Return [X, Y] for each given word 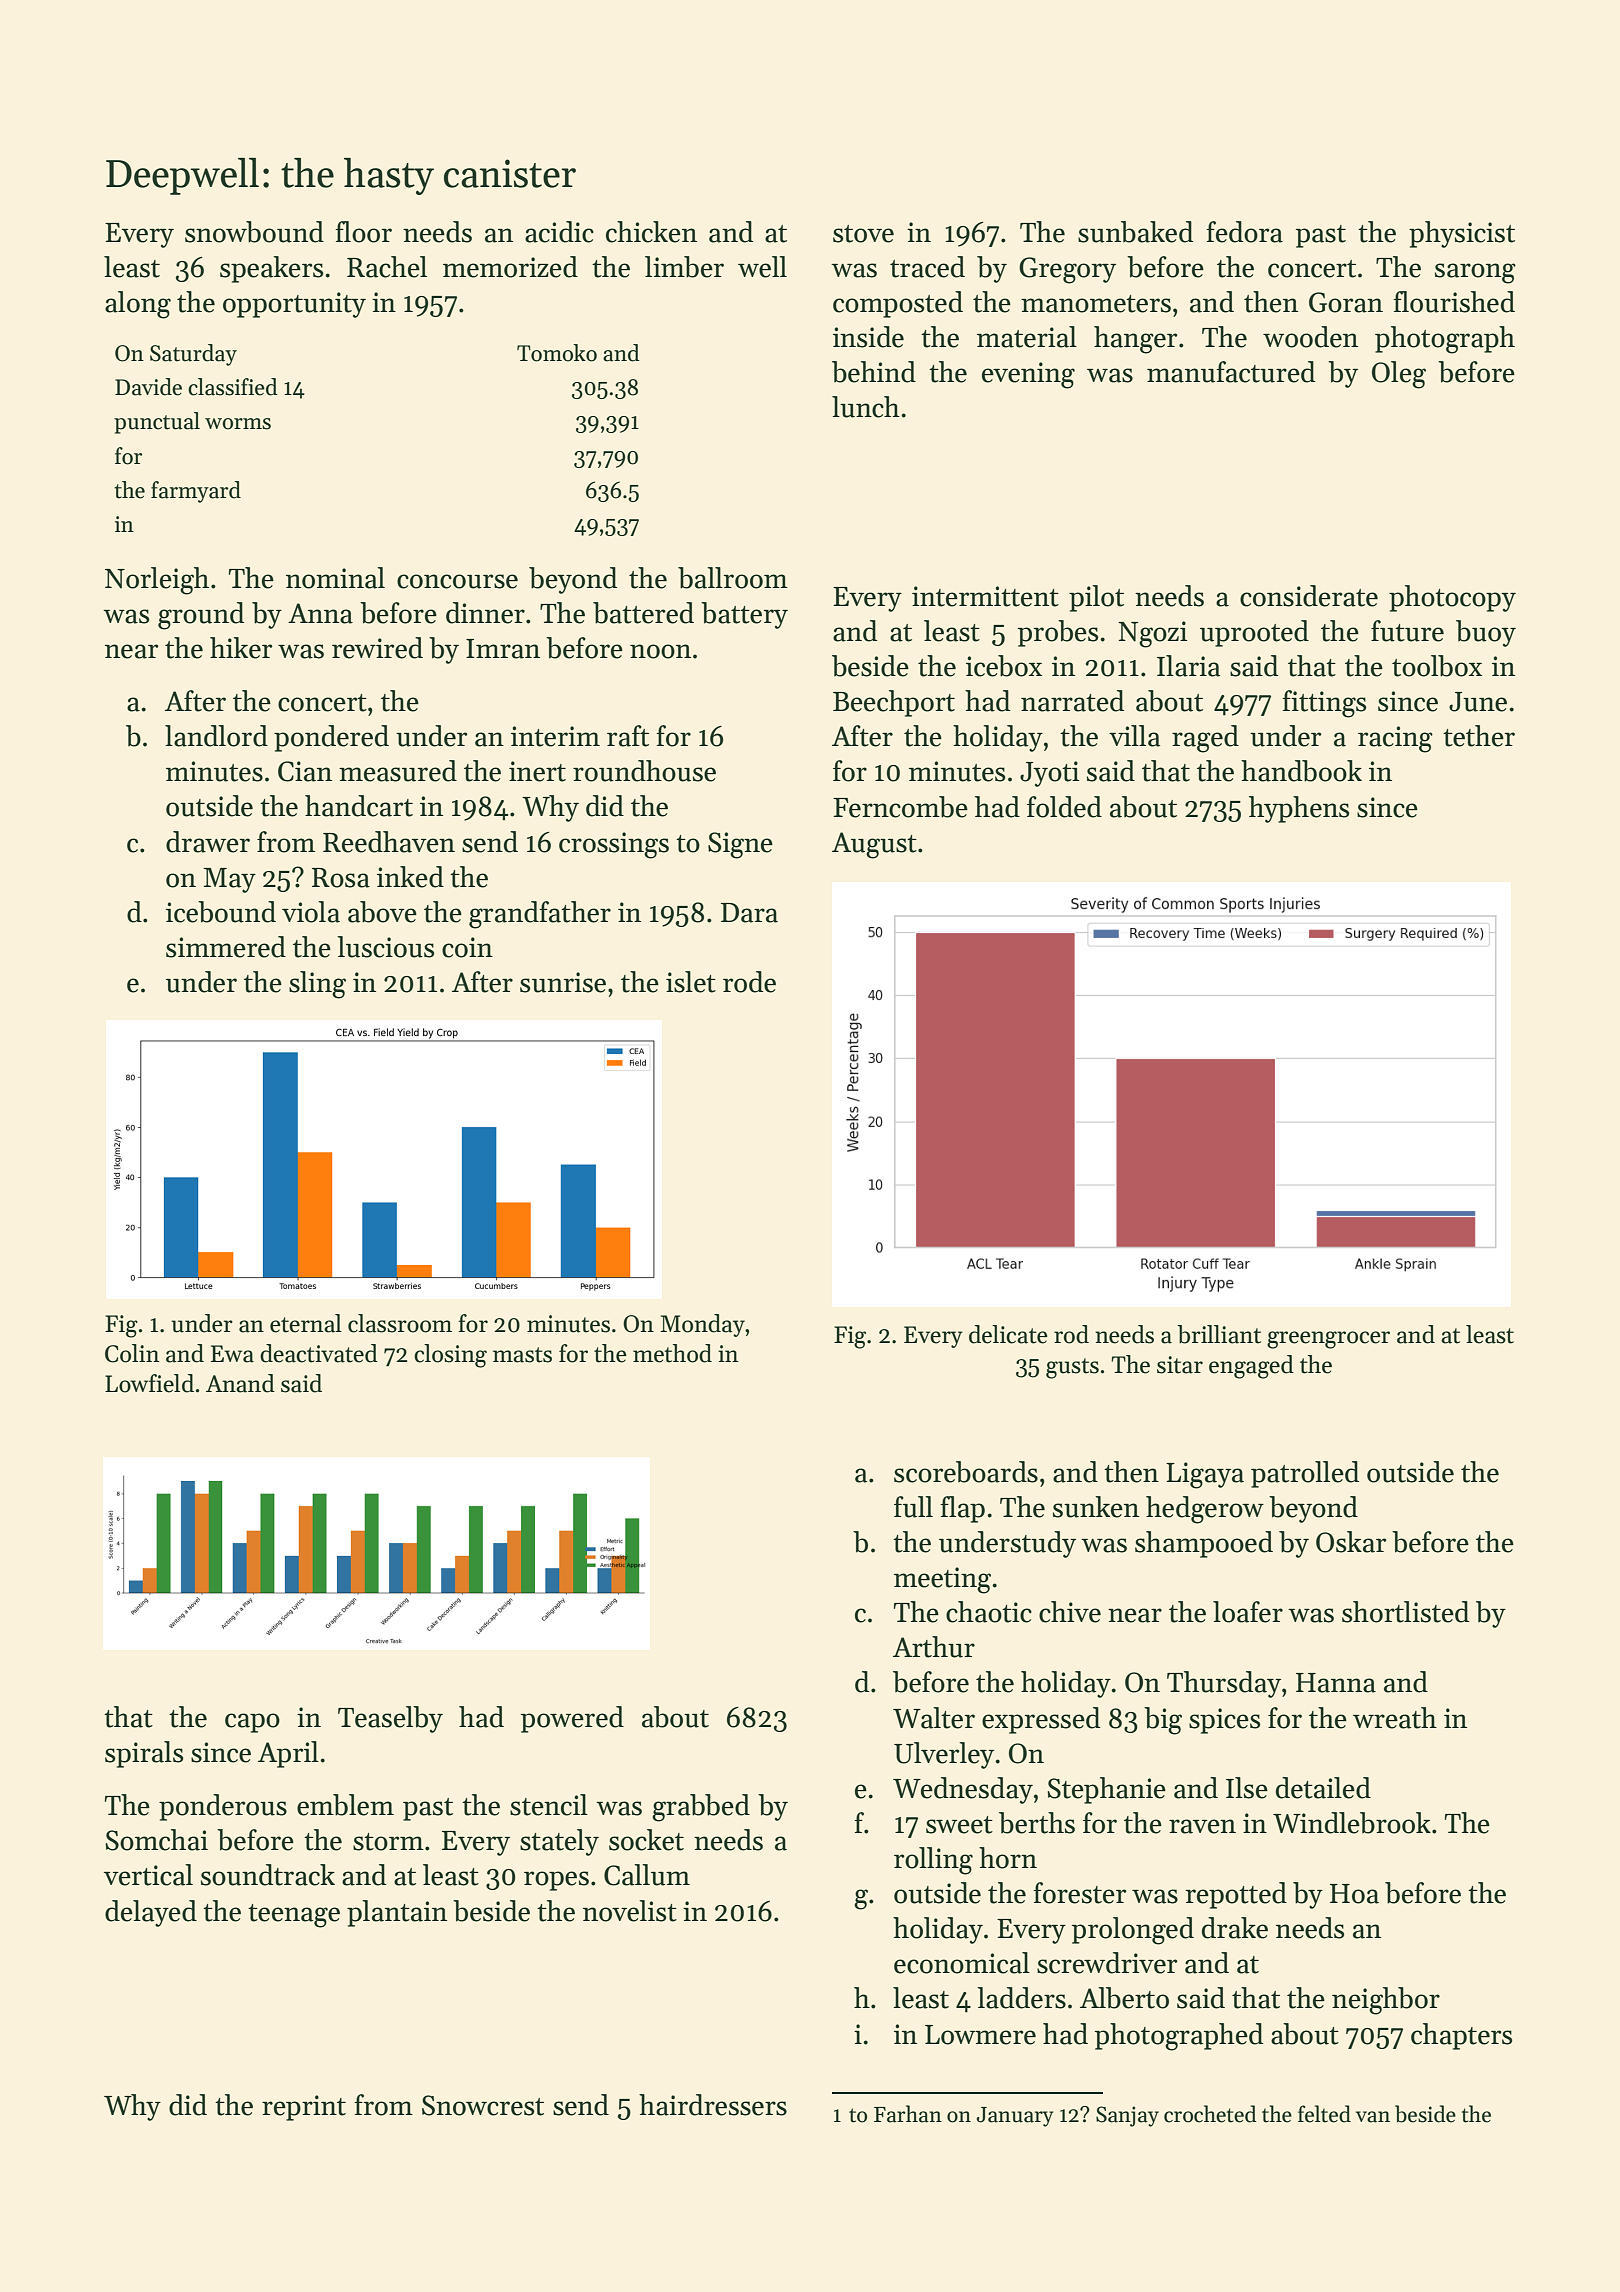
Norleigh [157, 581]
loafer [1248, 1612]
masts [522, 1355]
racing [1395, 739]
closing [450, 1356]
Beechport [894, 703]
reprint [304, 2108]
